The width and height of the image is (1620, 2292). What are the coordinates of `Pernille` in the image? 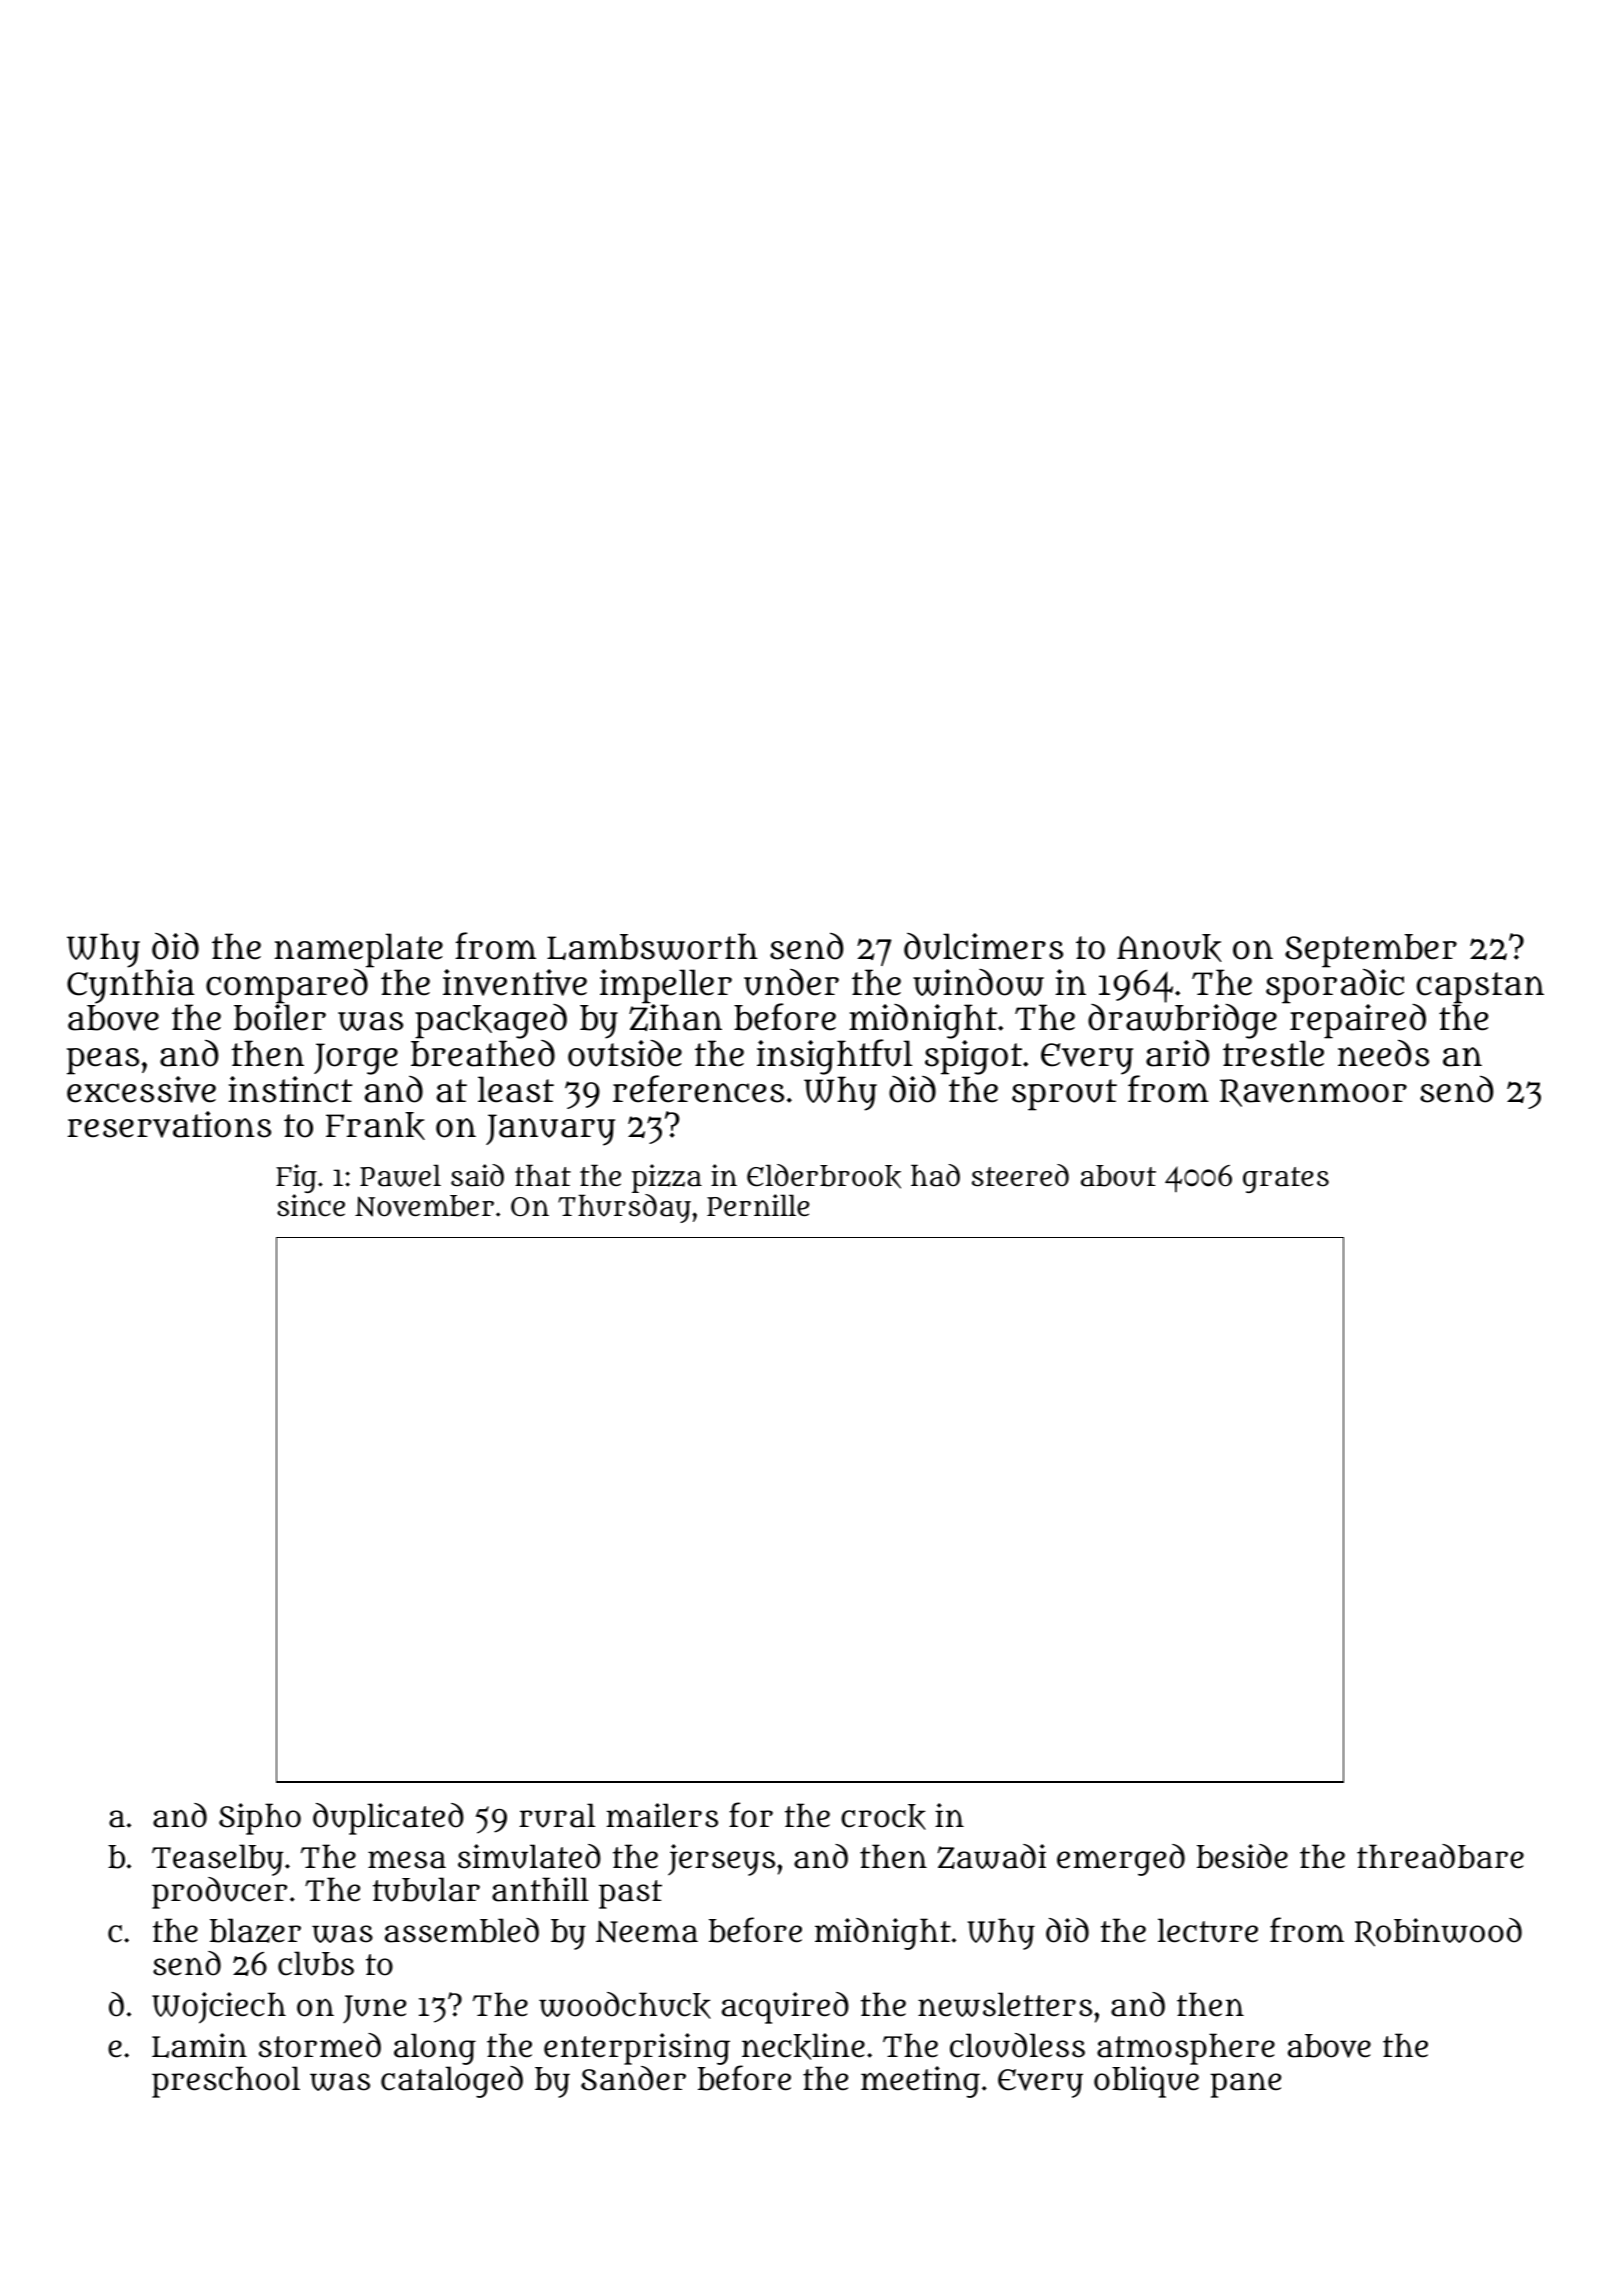 It's located at (758, 1205).
